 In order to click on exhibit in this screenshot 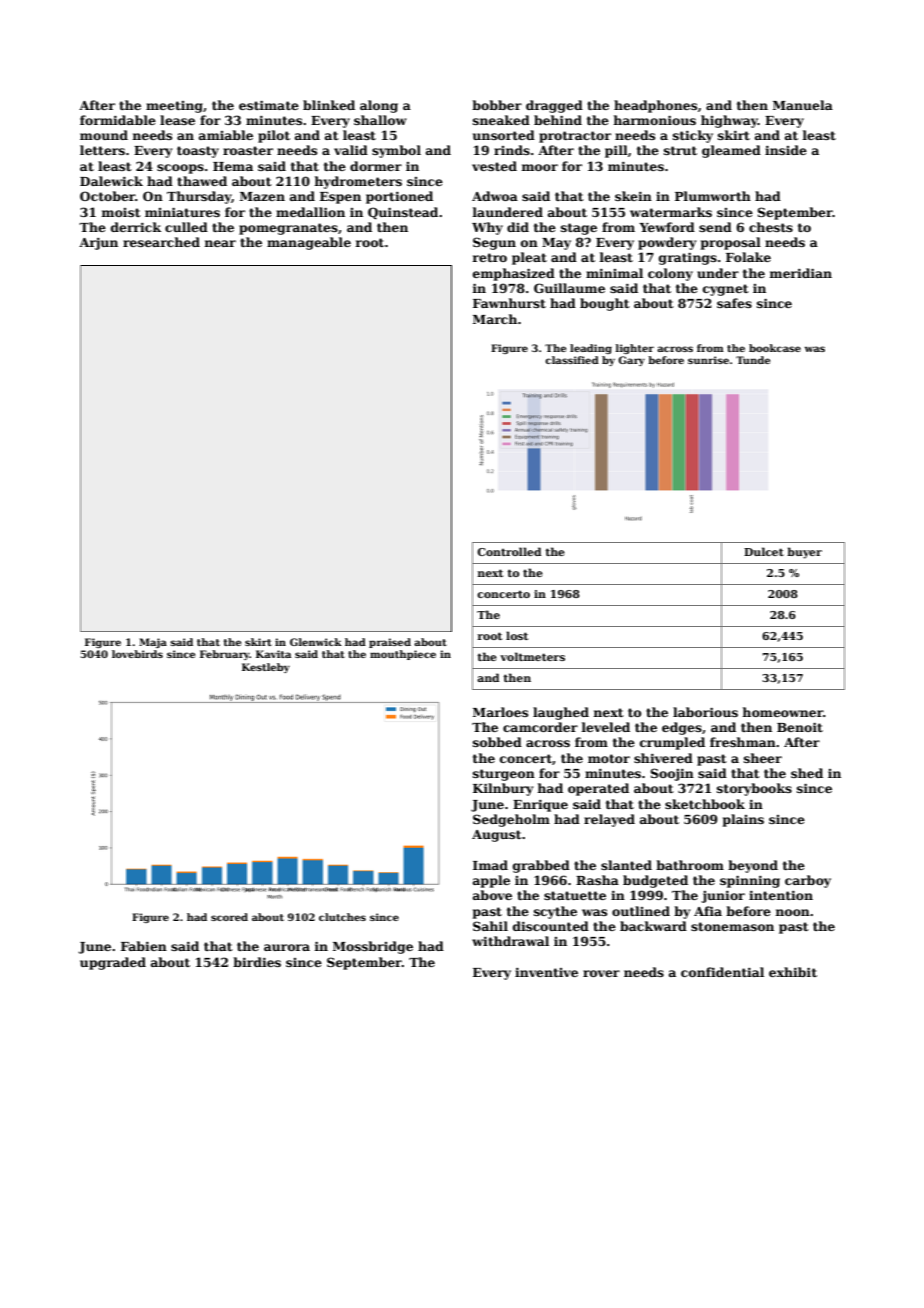, I will do `click(793, 972)`.
